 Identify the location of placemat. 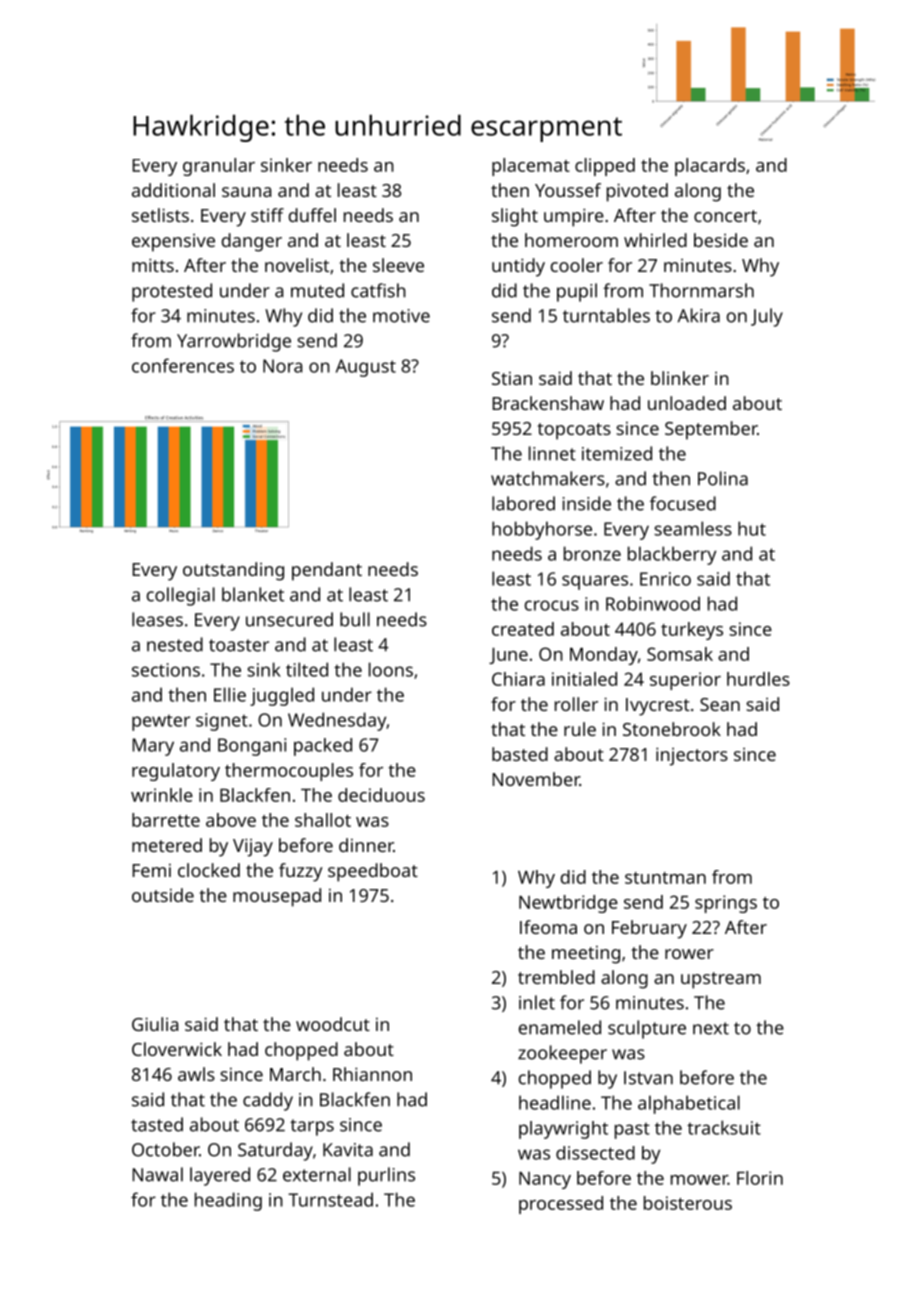
(531, 167).
